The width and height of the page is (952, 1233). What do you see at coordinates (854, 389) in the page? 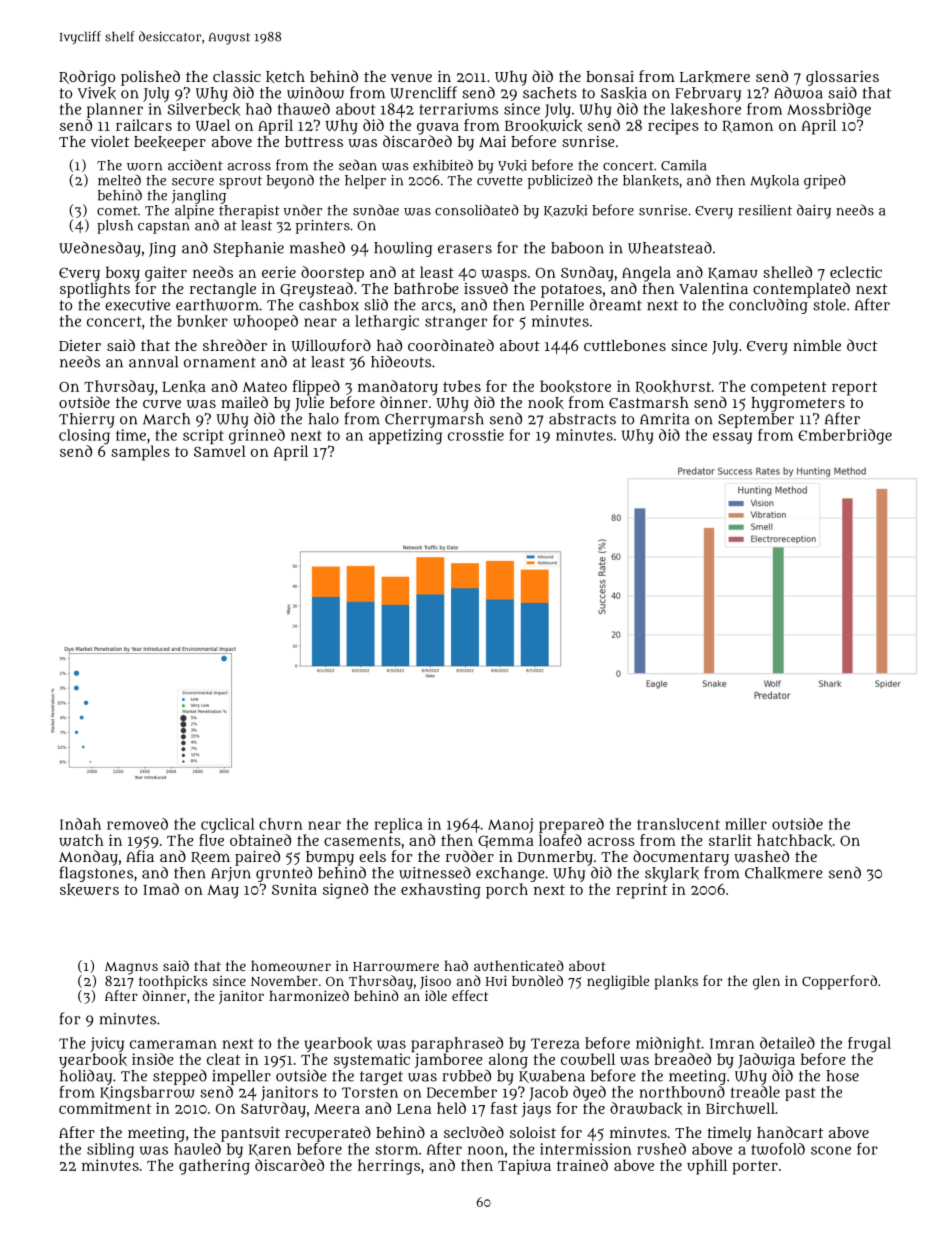
I see `report` at bounding box center [854, 389].
